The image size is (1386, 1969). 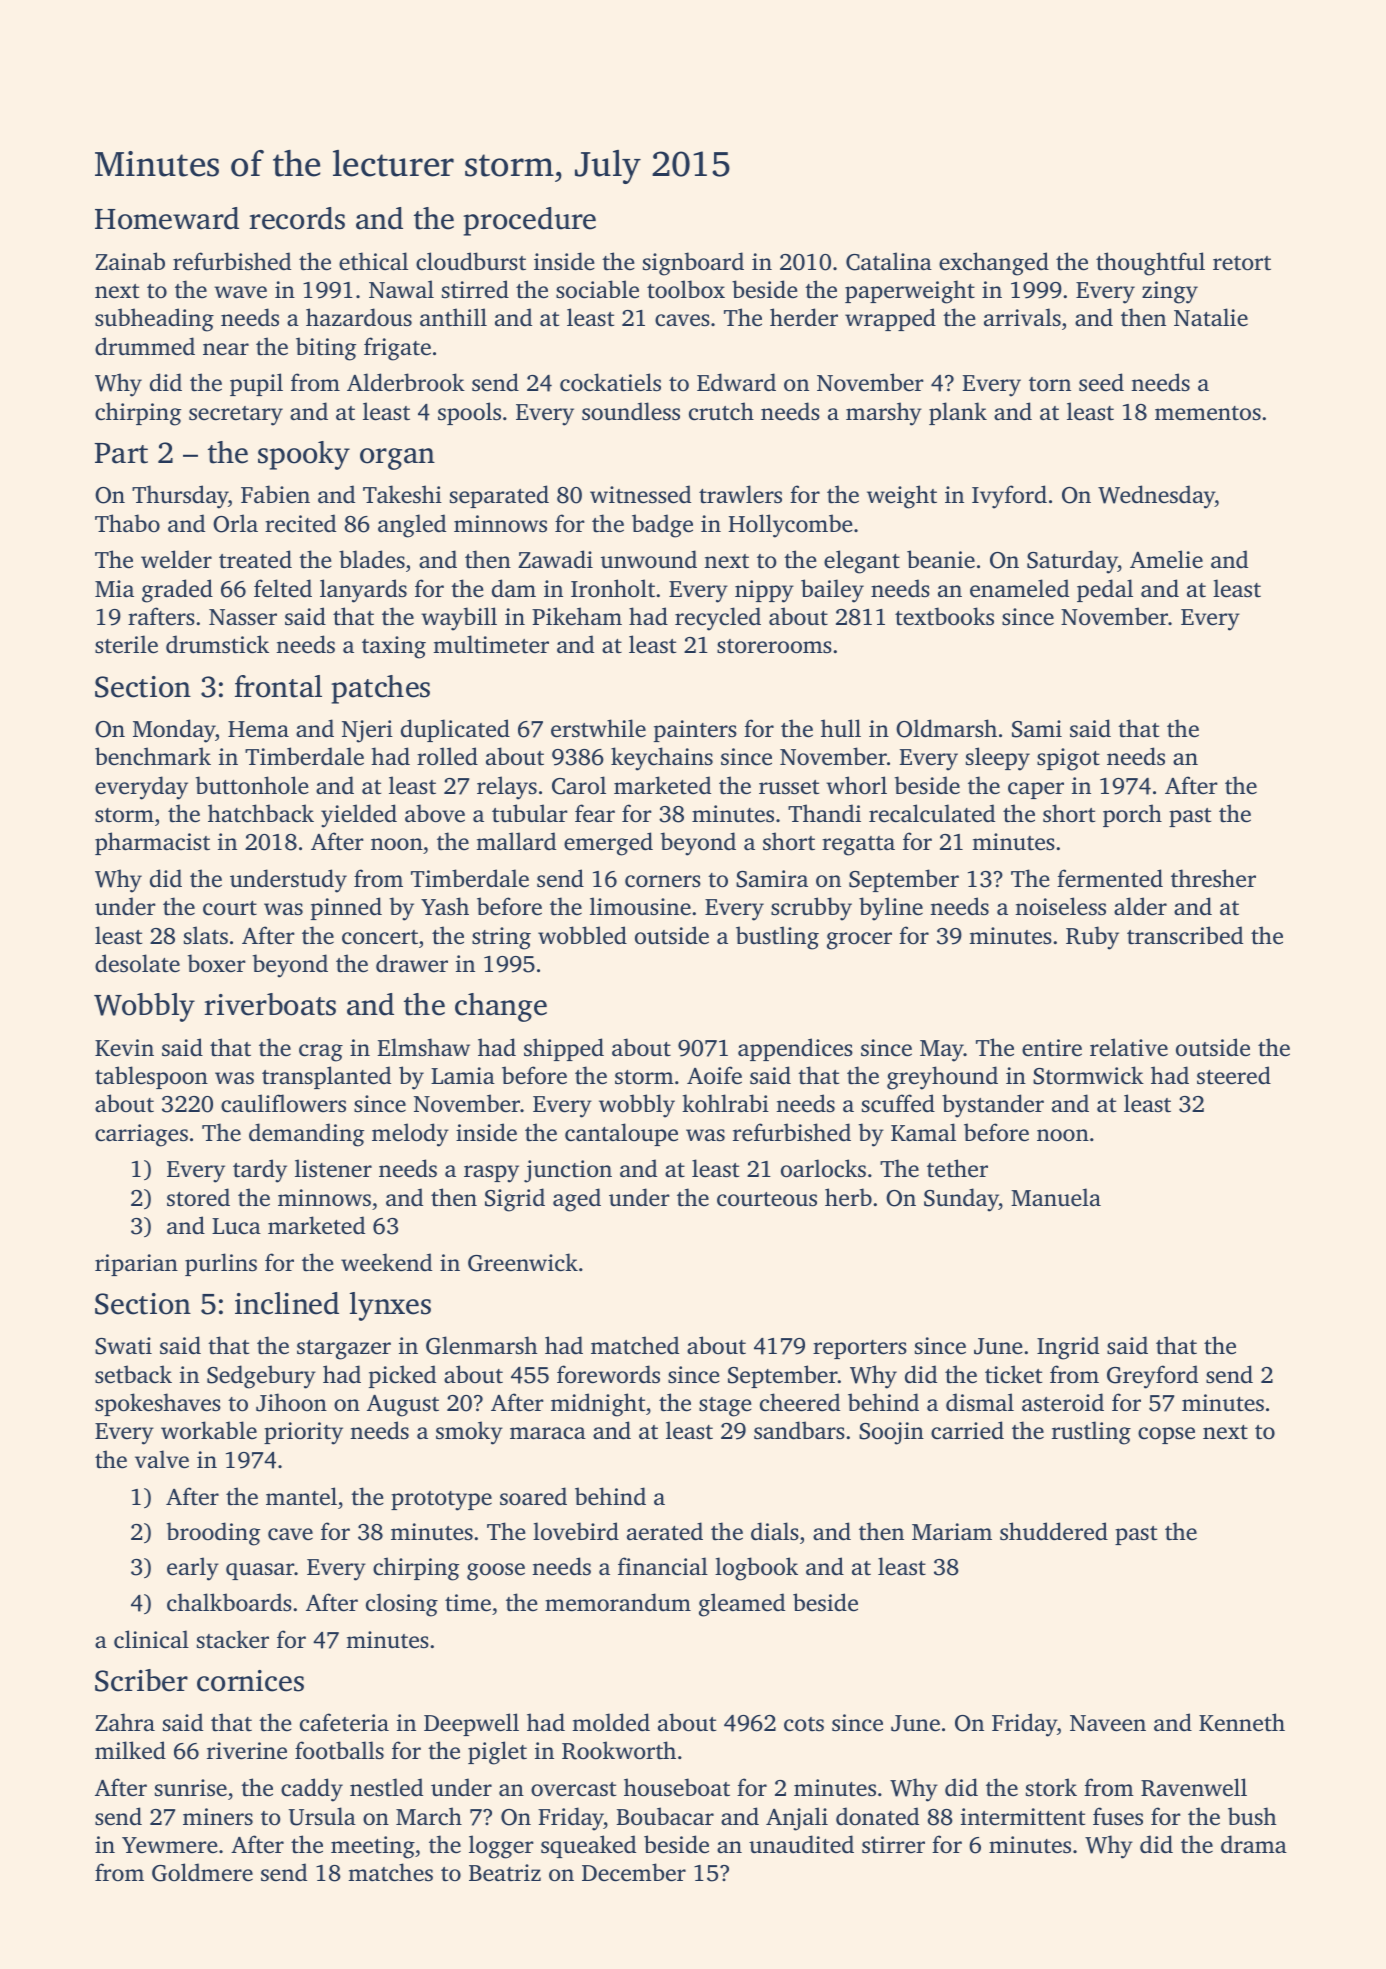 What do you see at coordinates (124, 1048) in the image?
I see `Kevin` at bounding box center [124, 1048].
